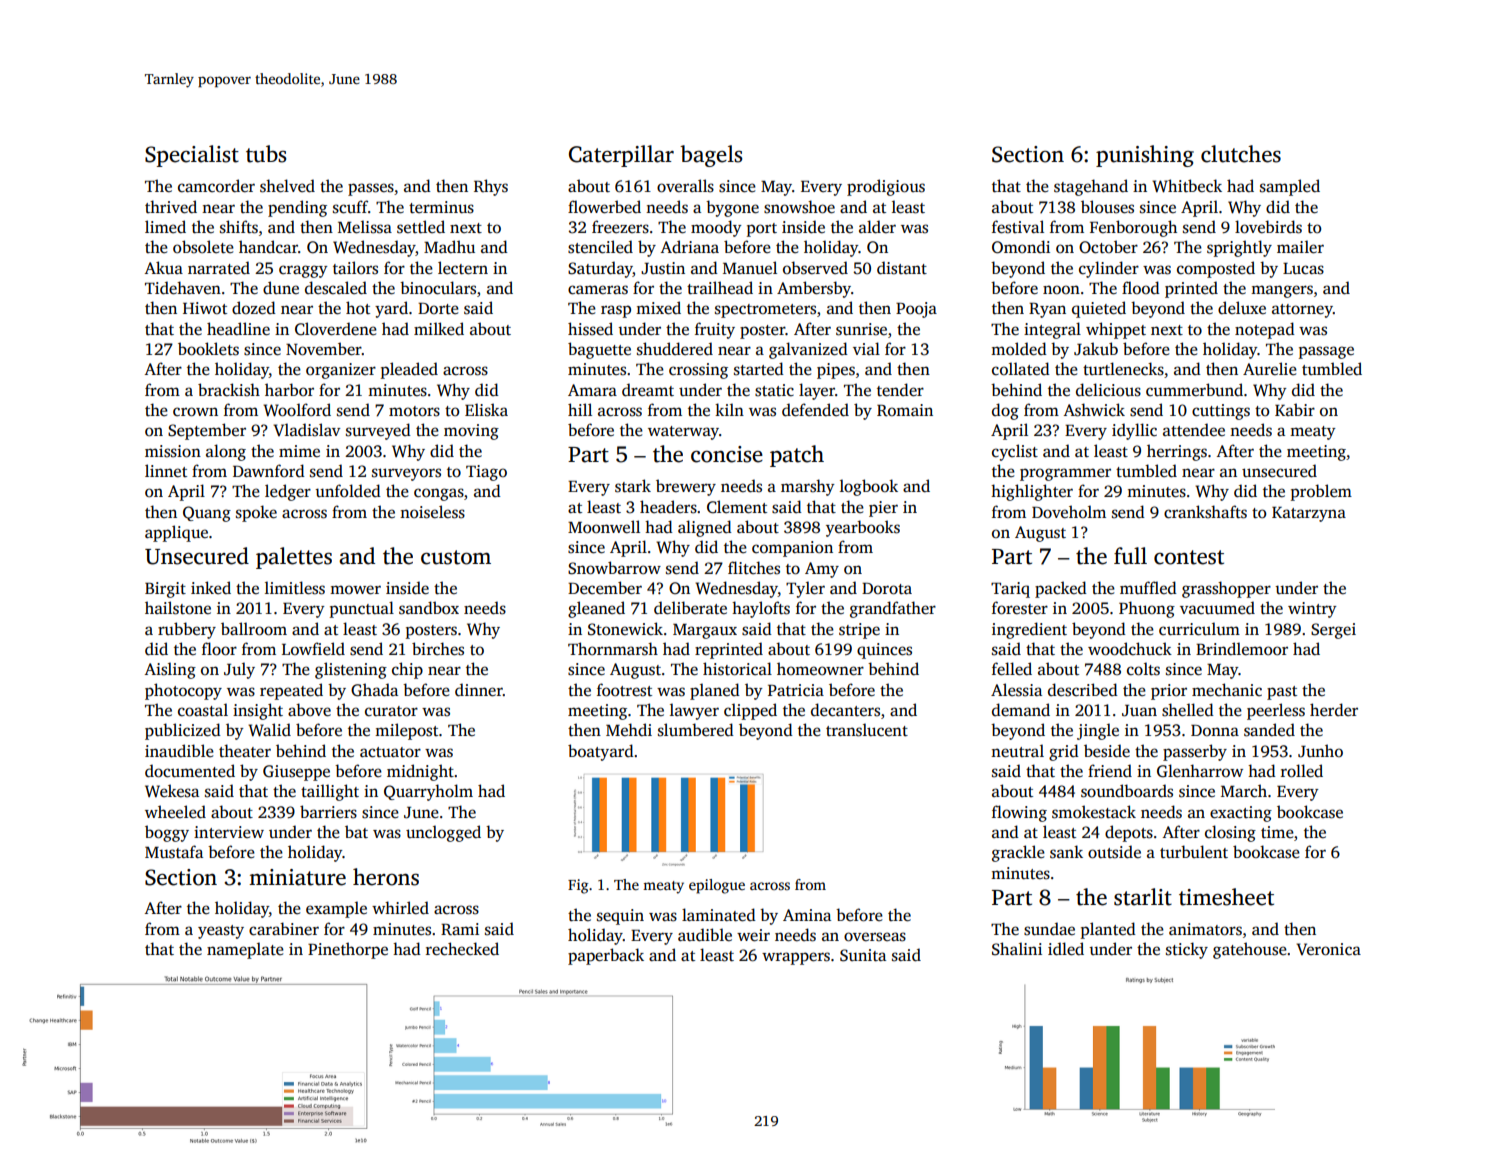 This screenshot has height=1166, width=1508. Describe the element at coordinates (1145, 156) in the screenshot. I see `punishing` at that location.
